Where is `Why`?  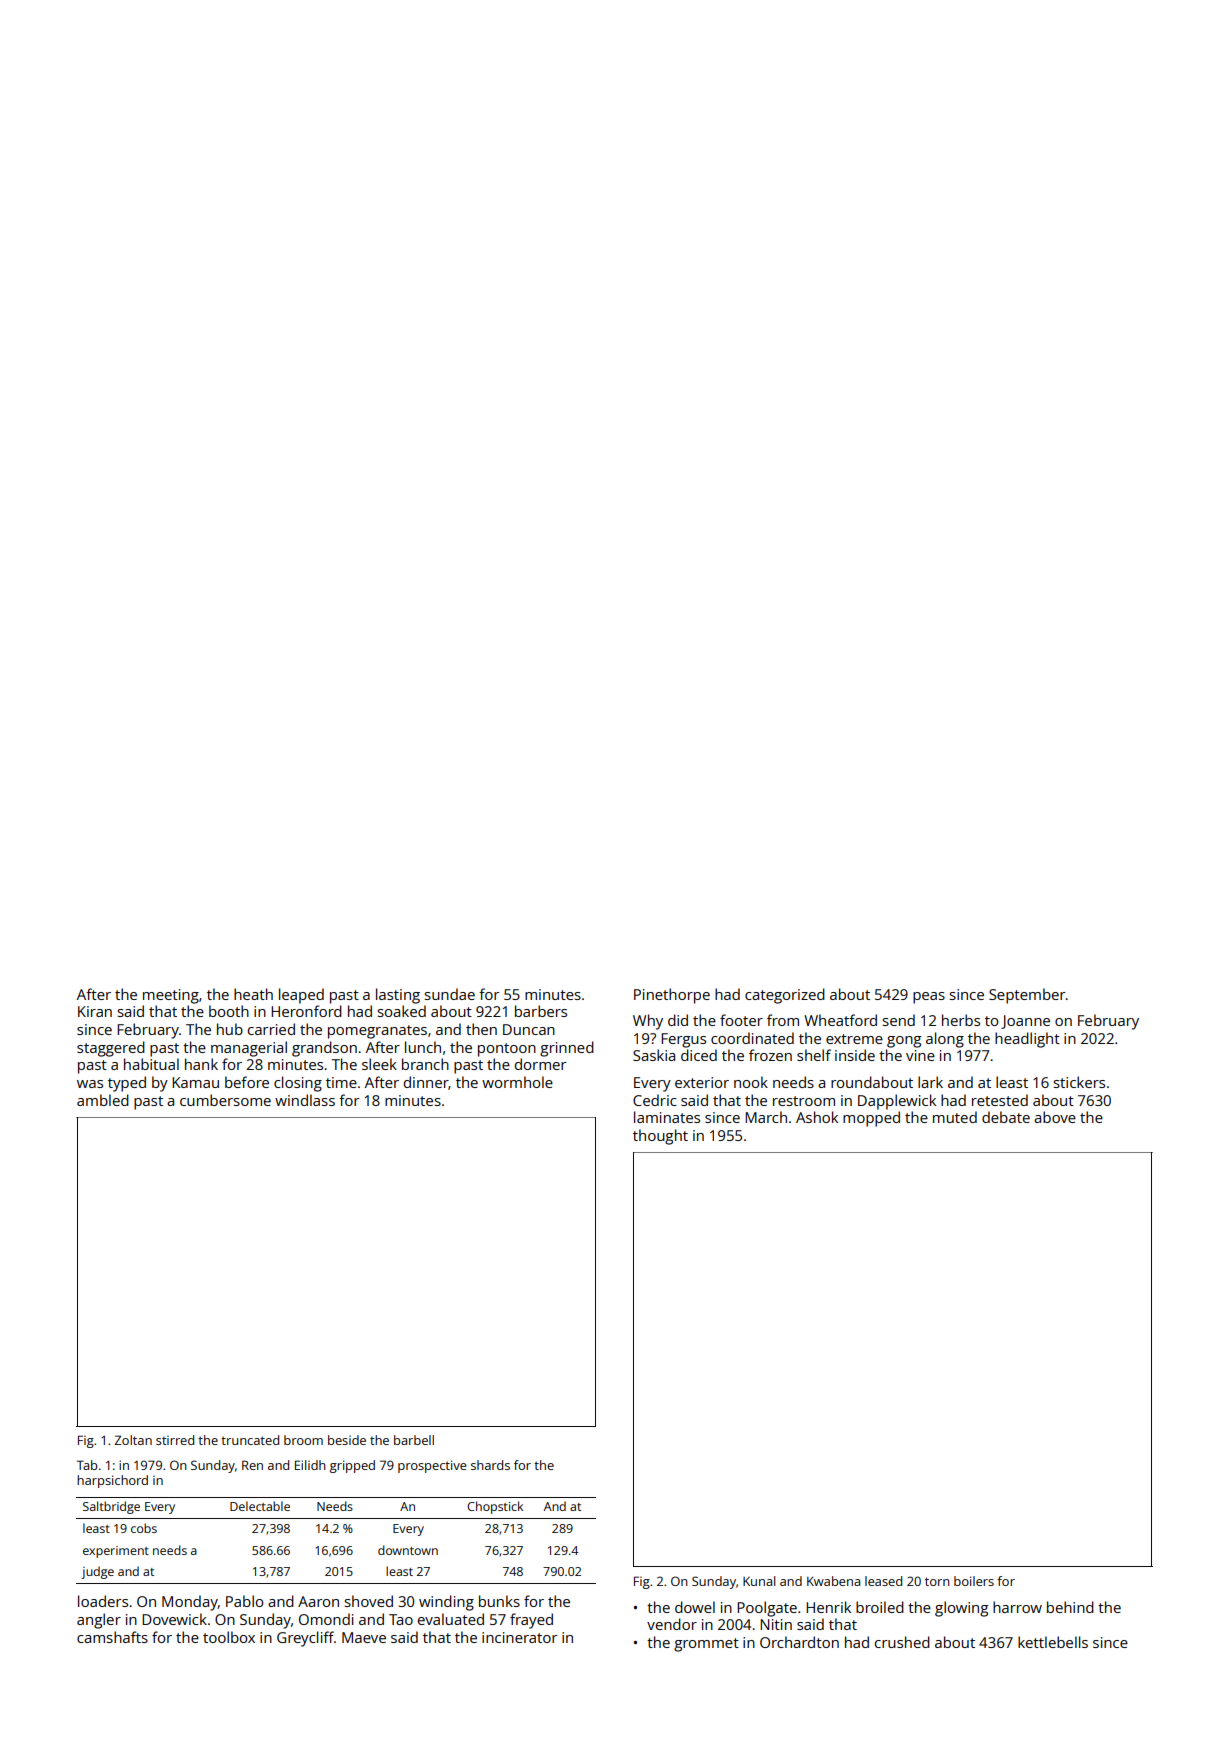 Why is located at coordinates (648, 1022).
